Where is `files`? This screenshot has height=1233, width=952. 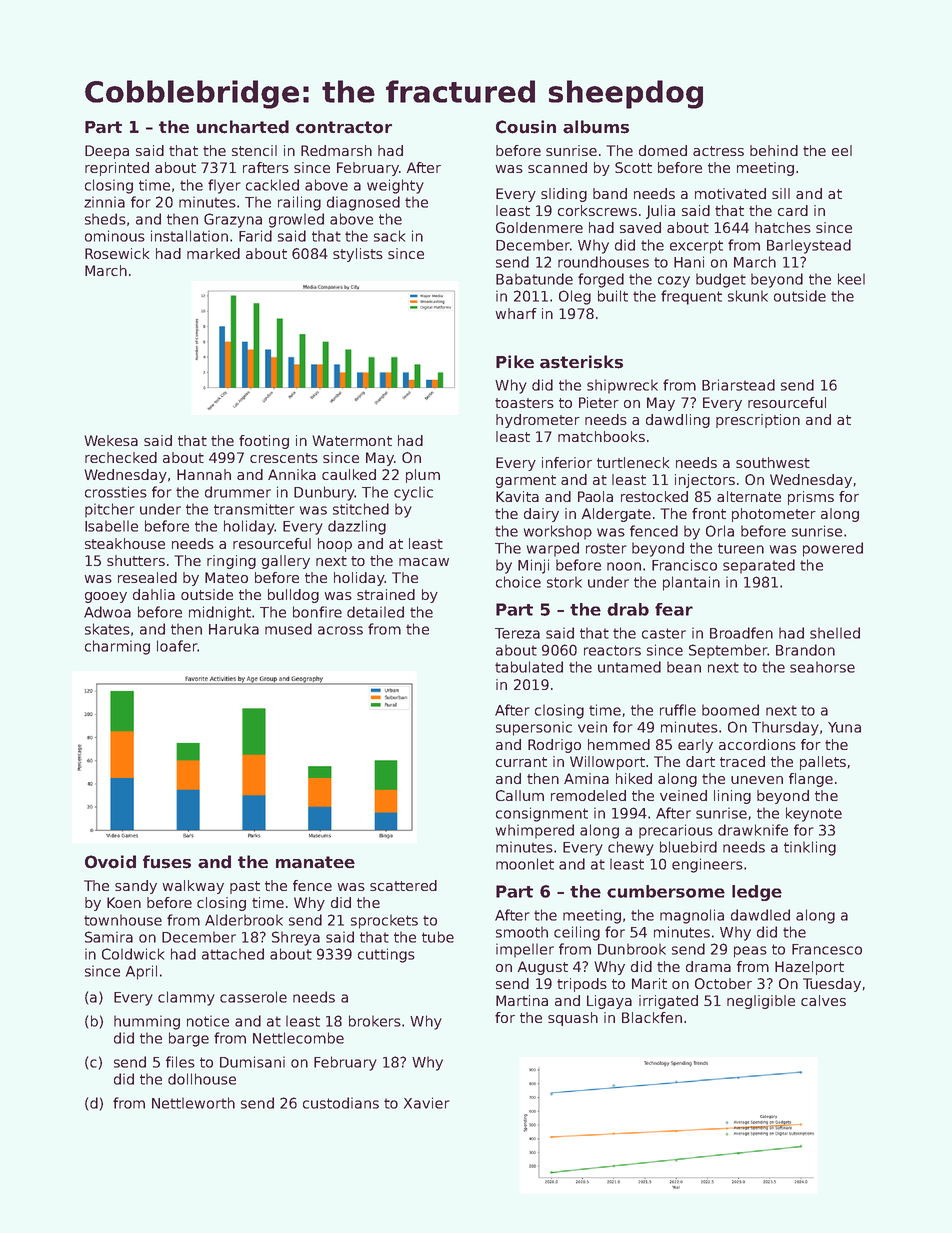 files is located at coordinates (180, 1062).
